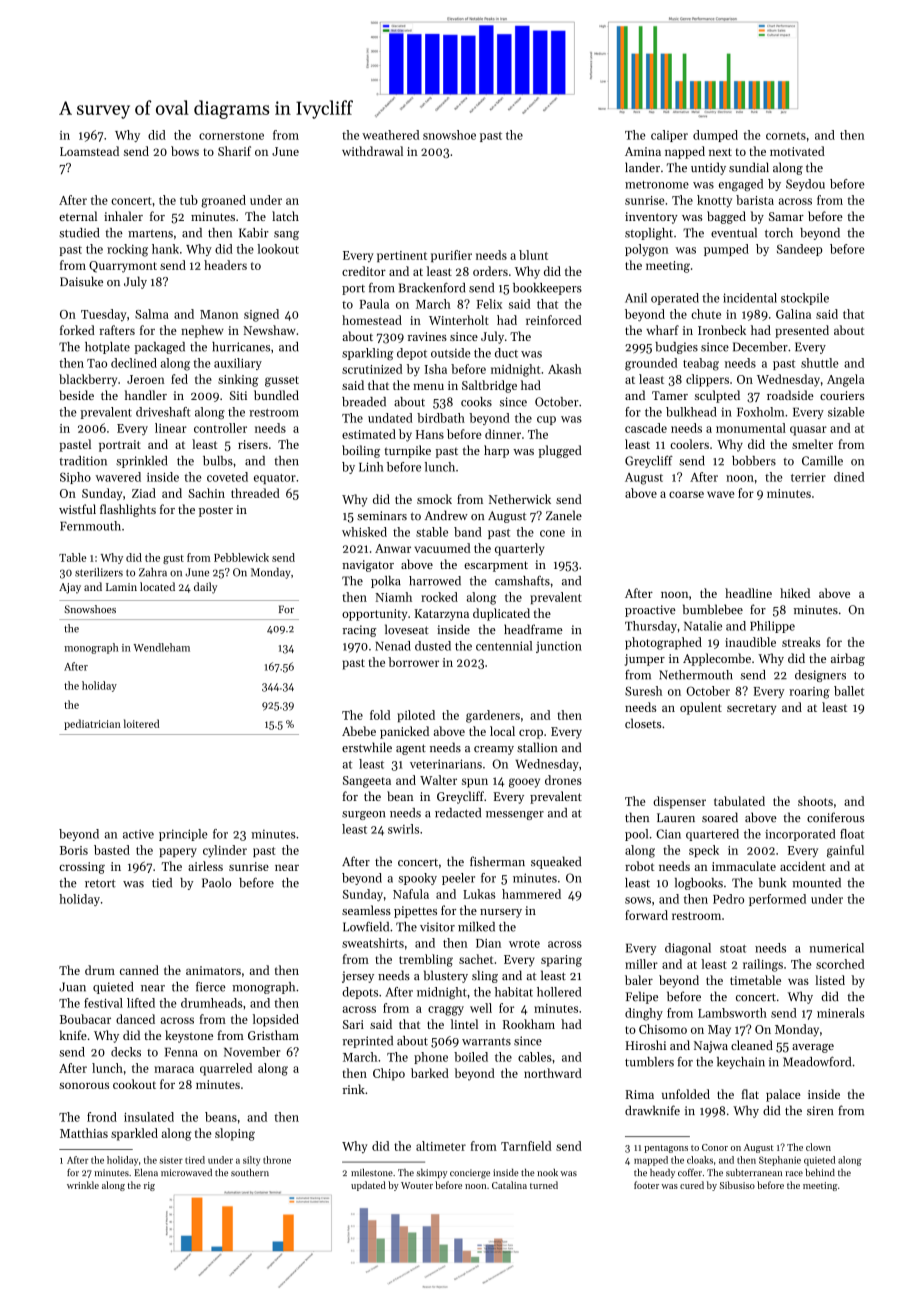  I want to click on craggy, so click(446, 1011).
